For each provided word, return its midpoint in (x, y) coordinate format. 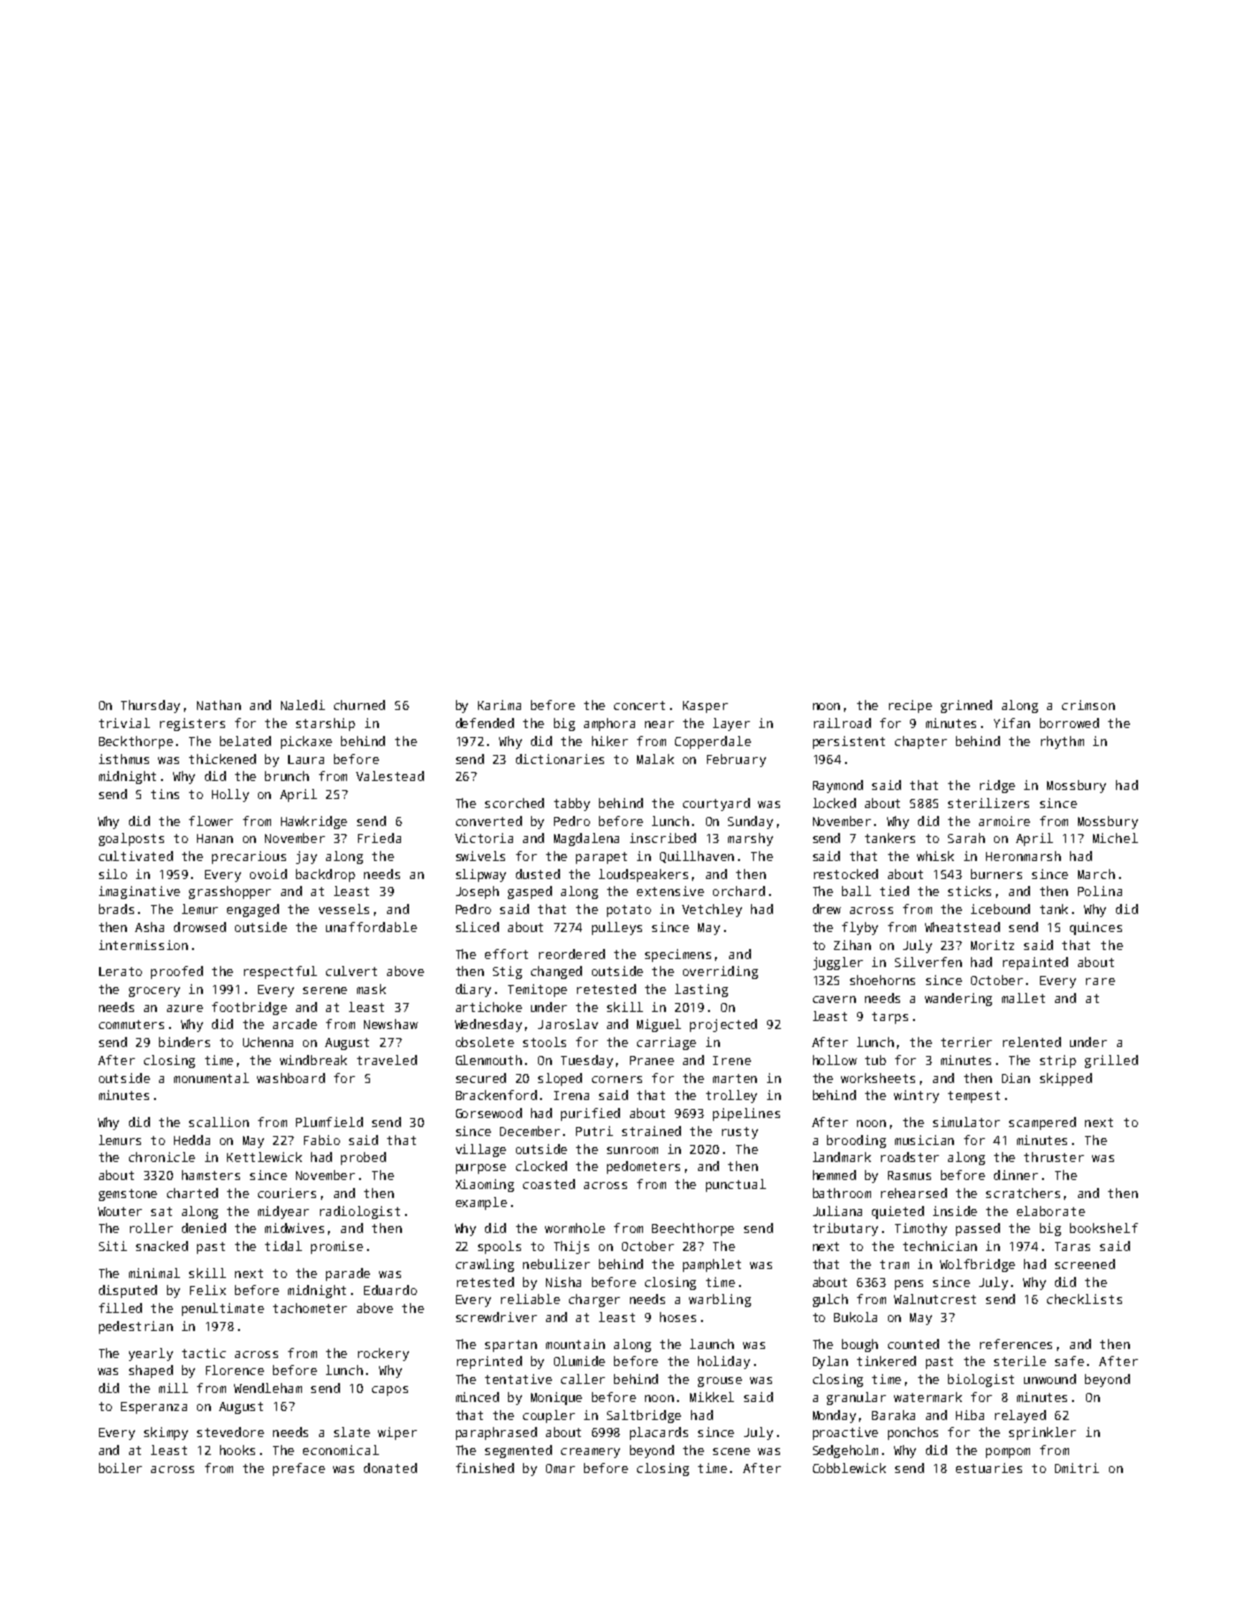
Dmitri (1077, 1468)
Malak (655, 759)
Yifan (1012, 723)
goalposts (131, 839)
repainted (1035, 963)
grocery (154, 992)
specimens (678, 955)
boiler (120, 1468)
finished (485, 1468)
